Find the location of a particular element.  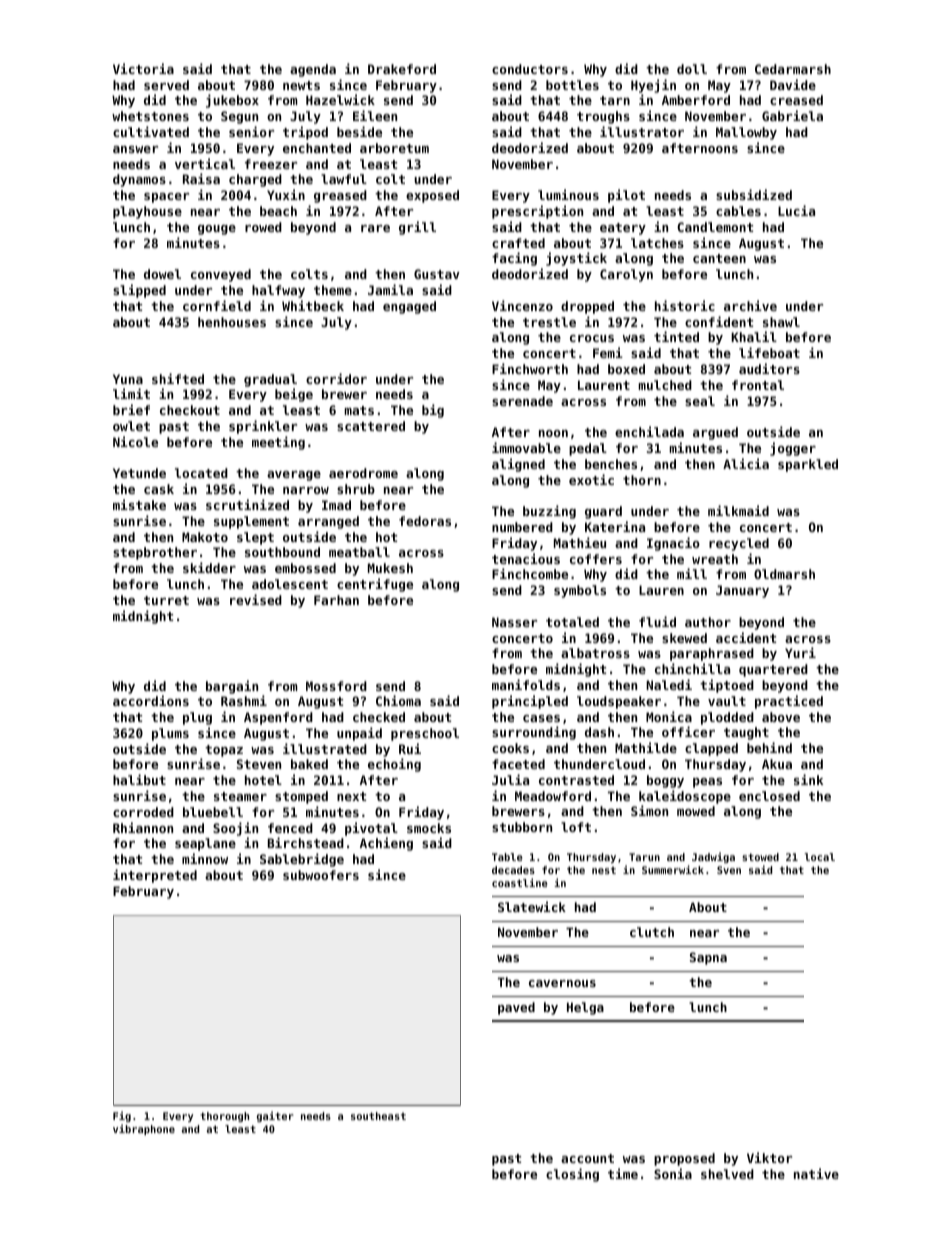

Gabriela is located at coordinates (792, 115).
